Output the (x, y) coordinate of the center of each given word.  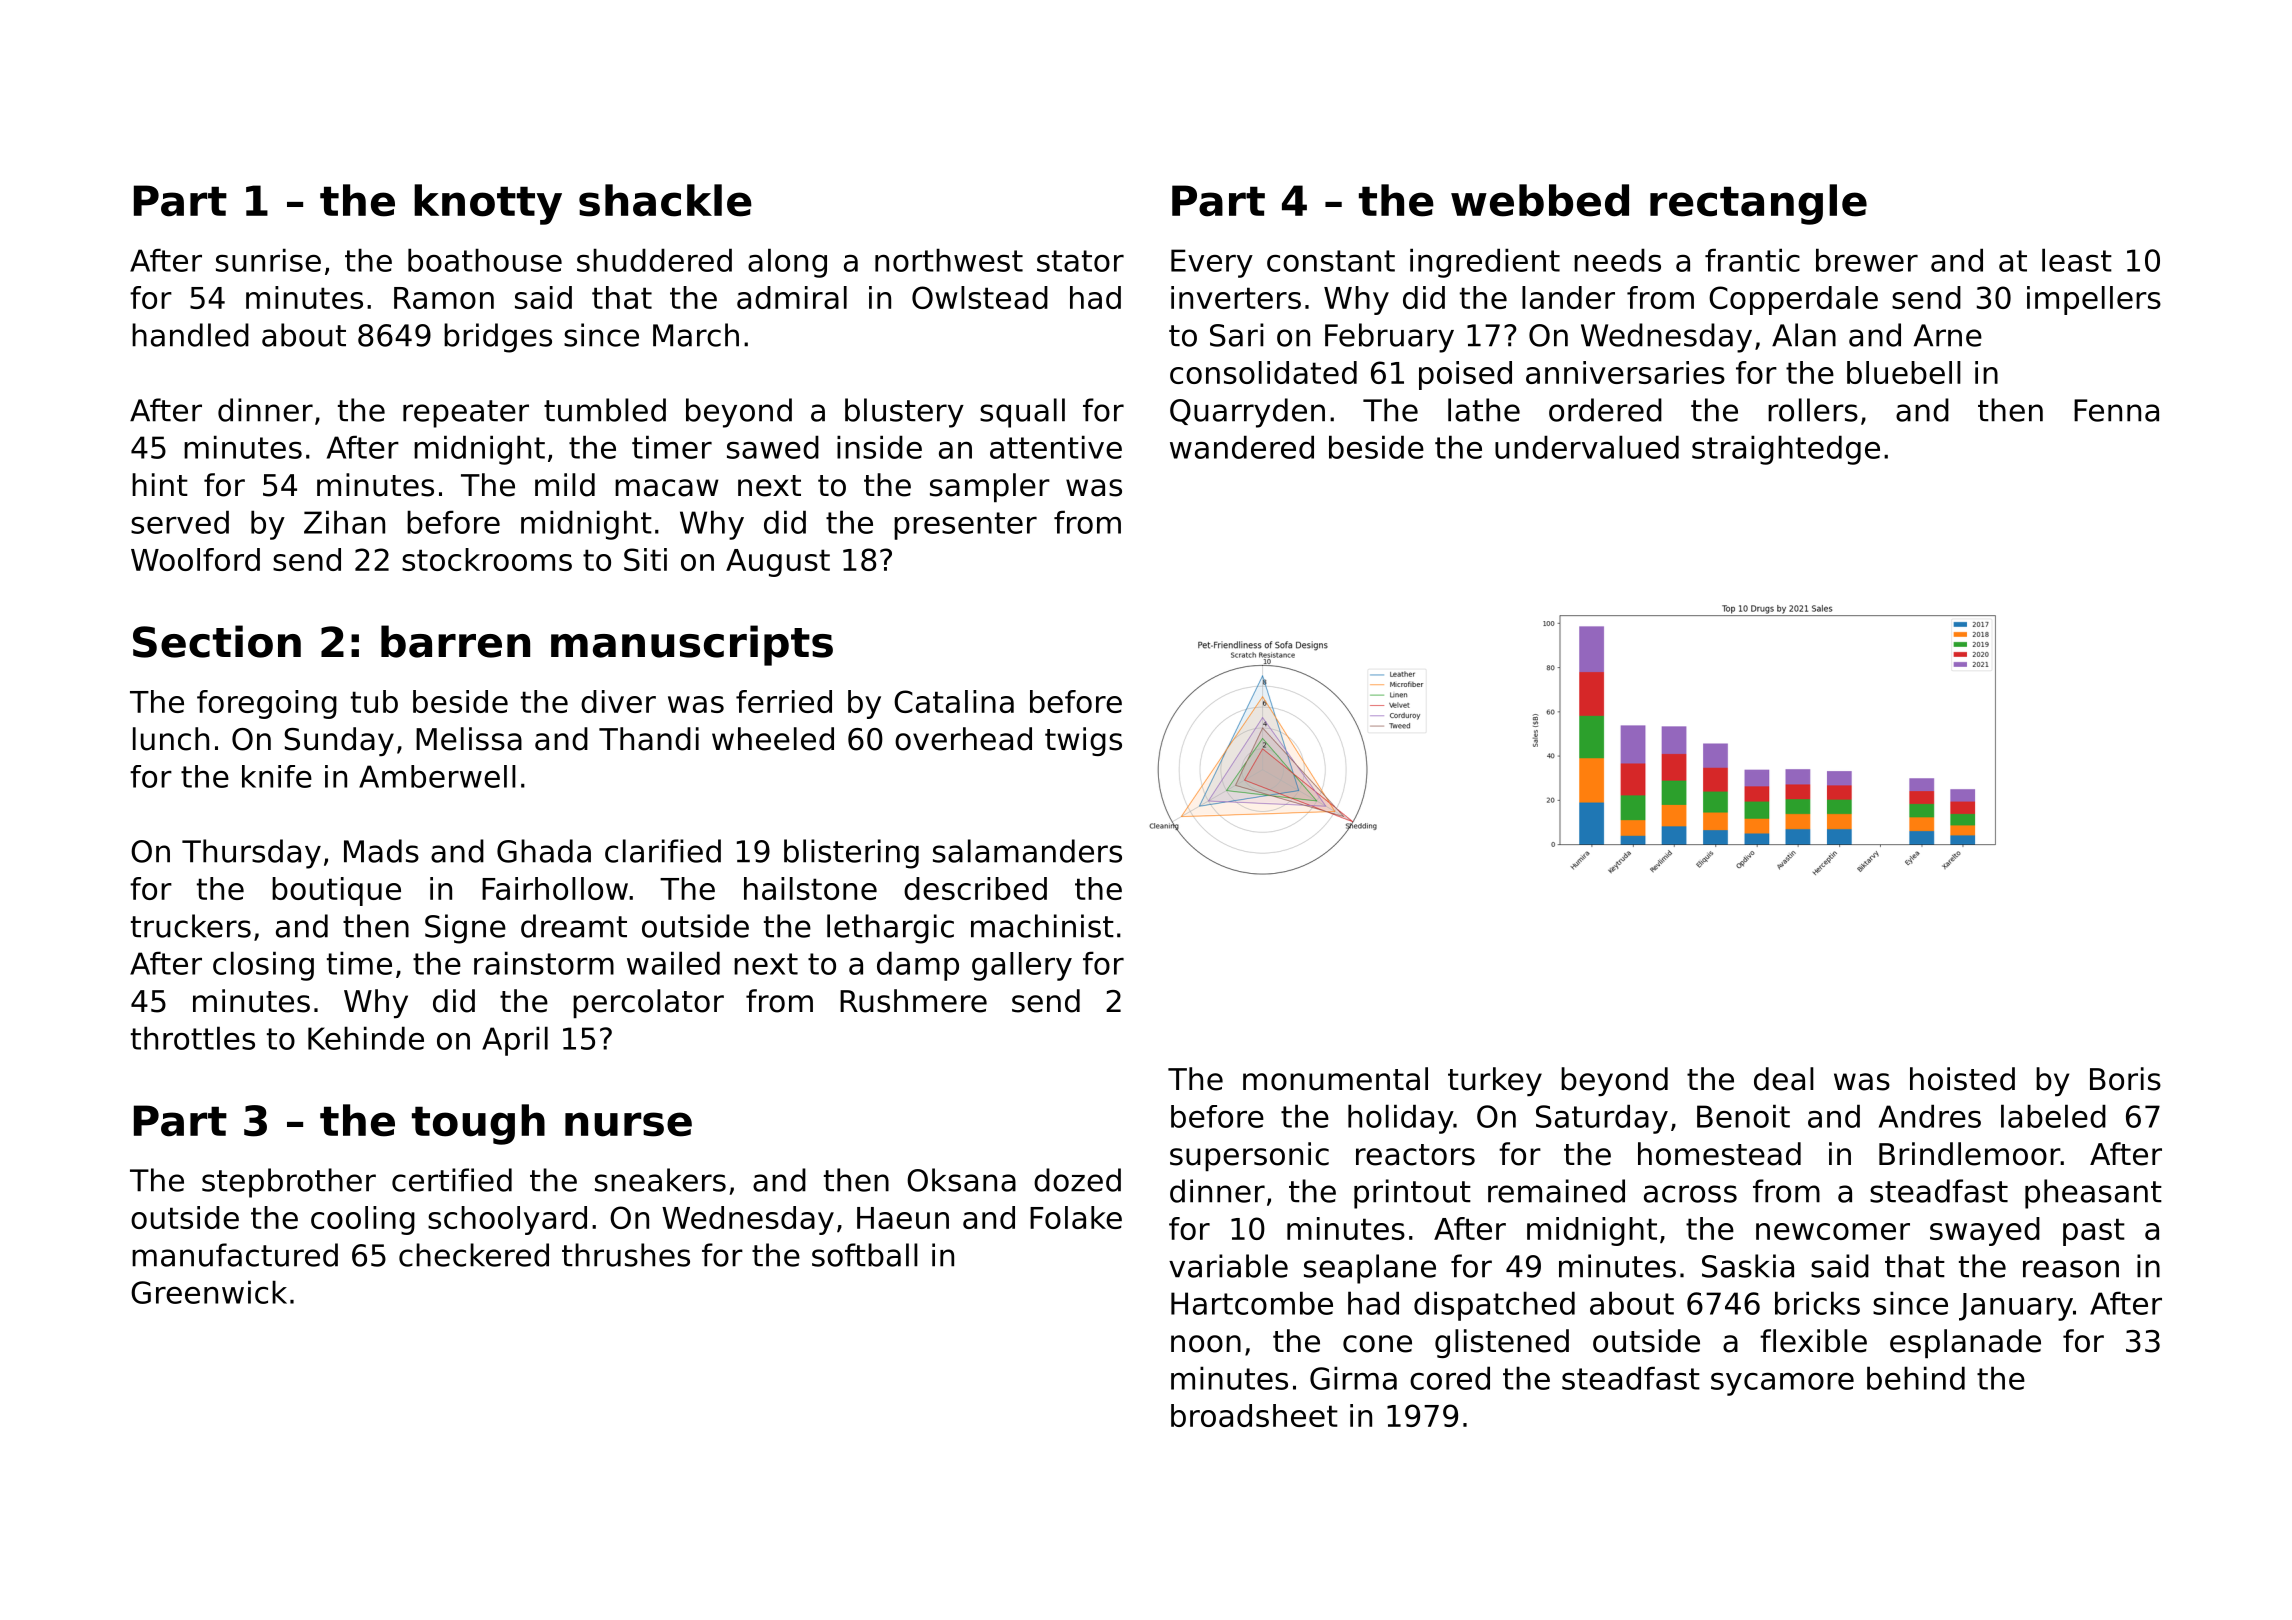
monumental (1335, 1079)
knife (277, 776)
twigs (1083, 741)
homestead (1719, 1154)
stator (1080, 261)
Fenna (2116, 410)
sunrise (268, 260)
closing (263, 966)
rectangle (1758, 204)
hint (160, 484)
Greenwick (209, 1292)
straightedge (1786, 450)
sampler (990, 487)
